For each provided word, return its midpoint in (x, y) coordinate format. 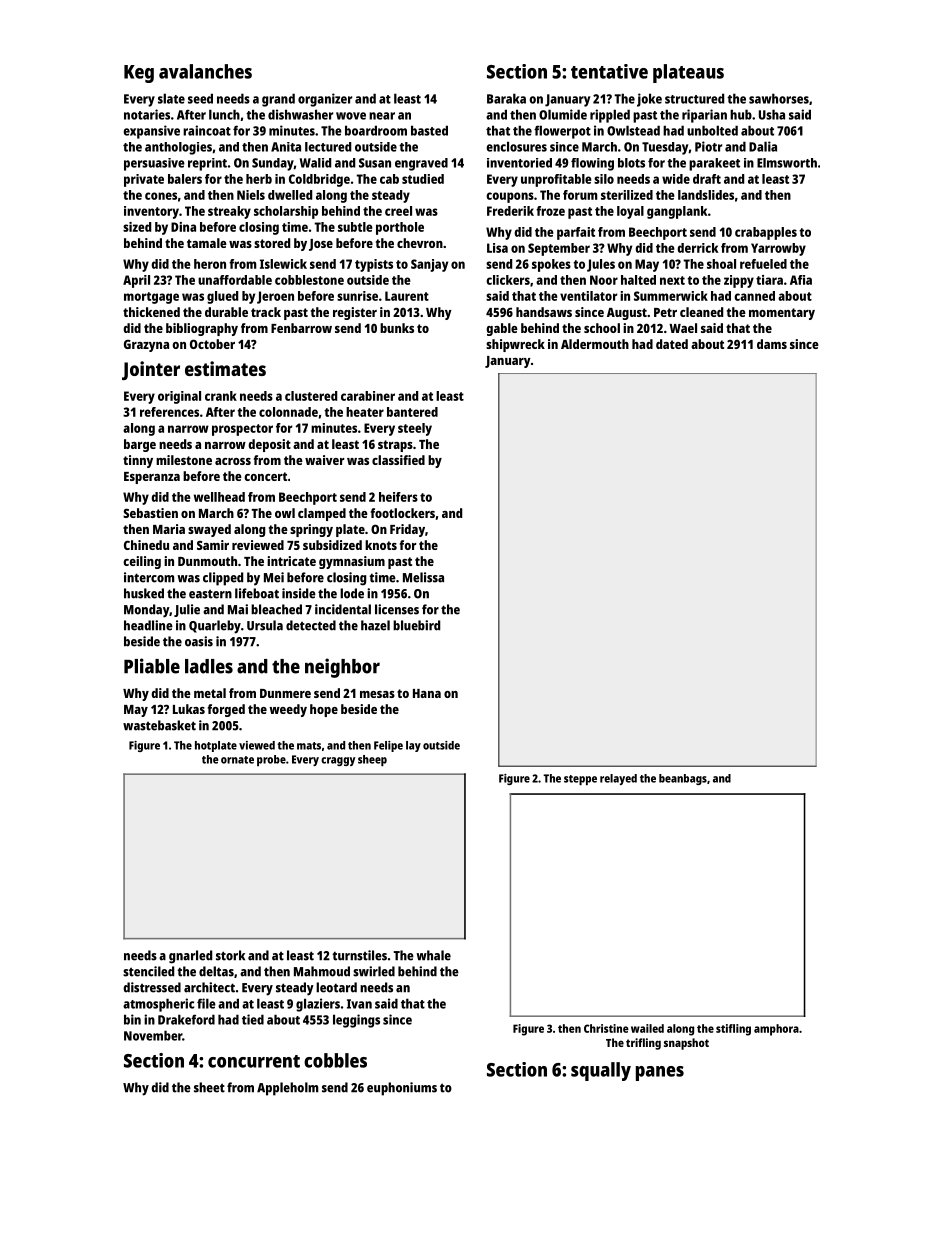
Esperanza (152, 478)
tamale (207, 243)
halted (638, 280)
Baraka (506, 98)
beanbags (683, 779)
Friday (407, 530)
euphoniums (402, 1089)
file (206, 1003)
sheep (372, 760)
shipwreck (515, 345)
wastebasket (159, 725)
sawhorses (779, 98)
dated (672, 344)
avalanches (205, 71)
